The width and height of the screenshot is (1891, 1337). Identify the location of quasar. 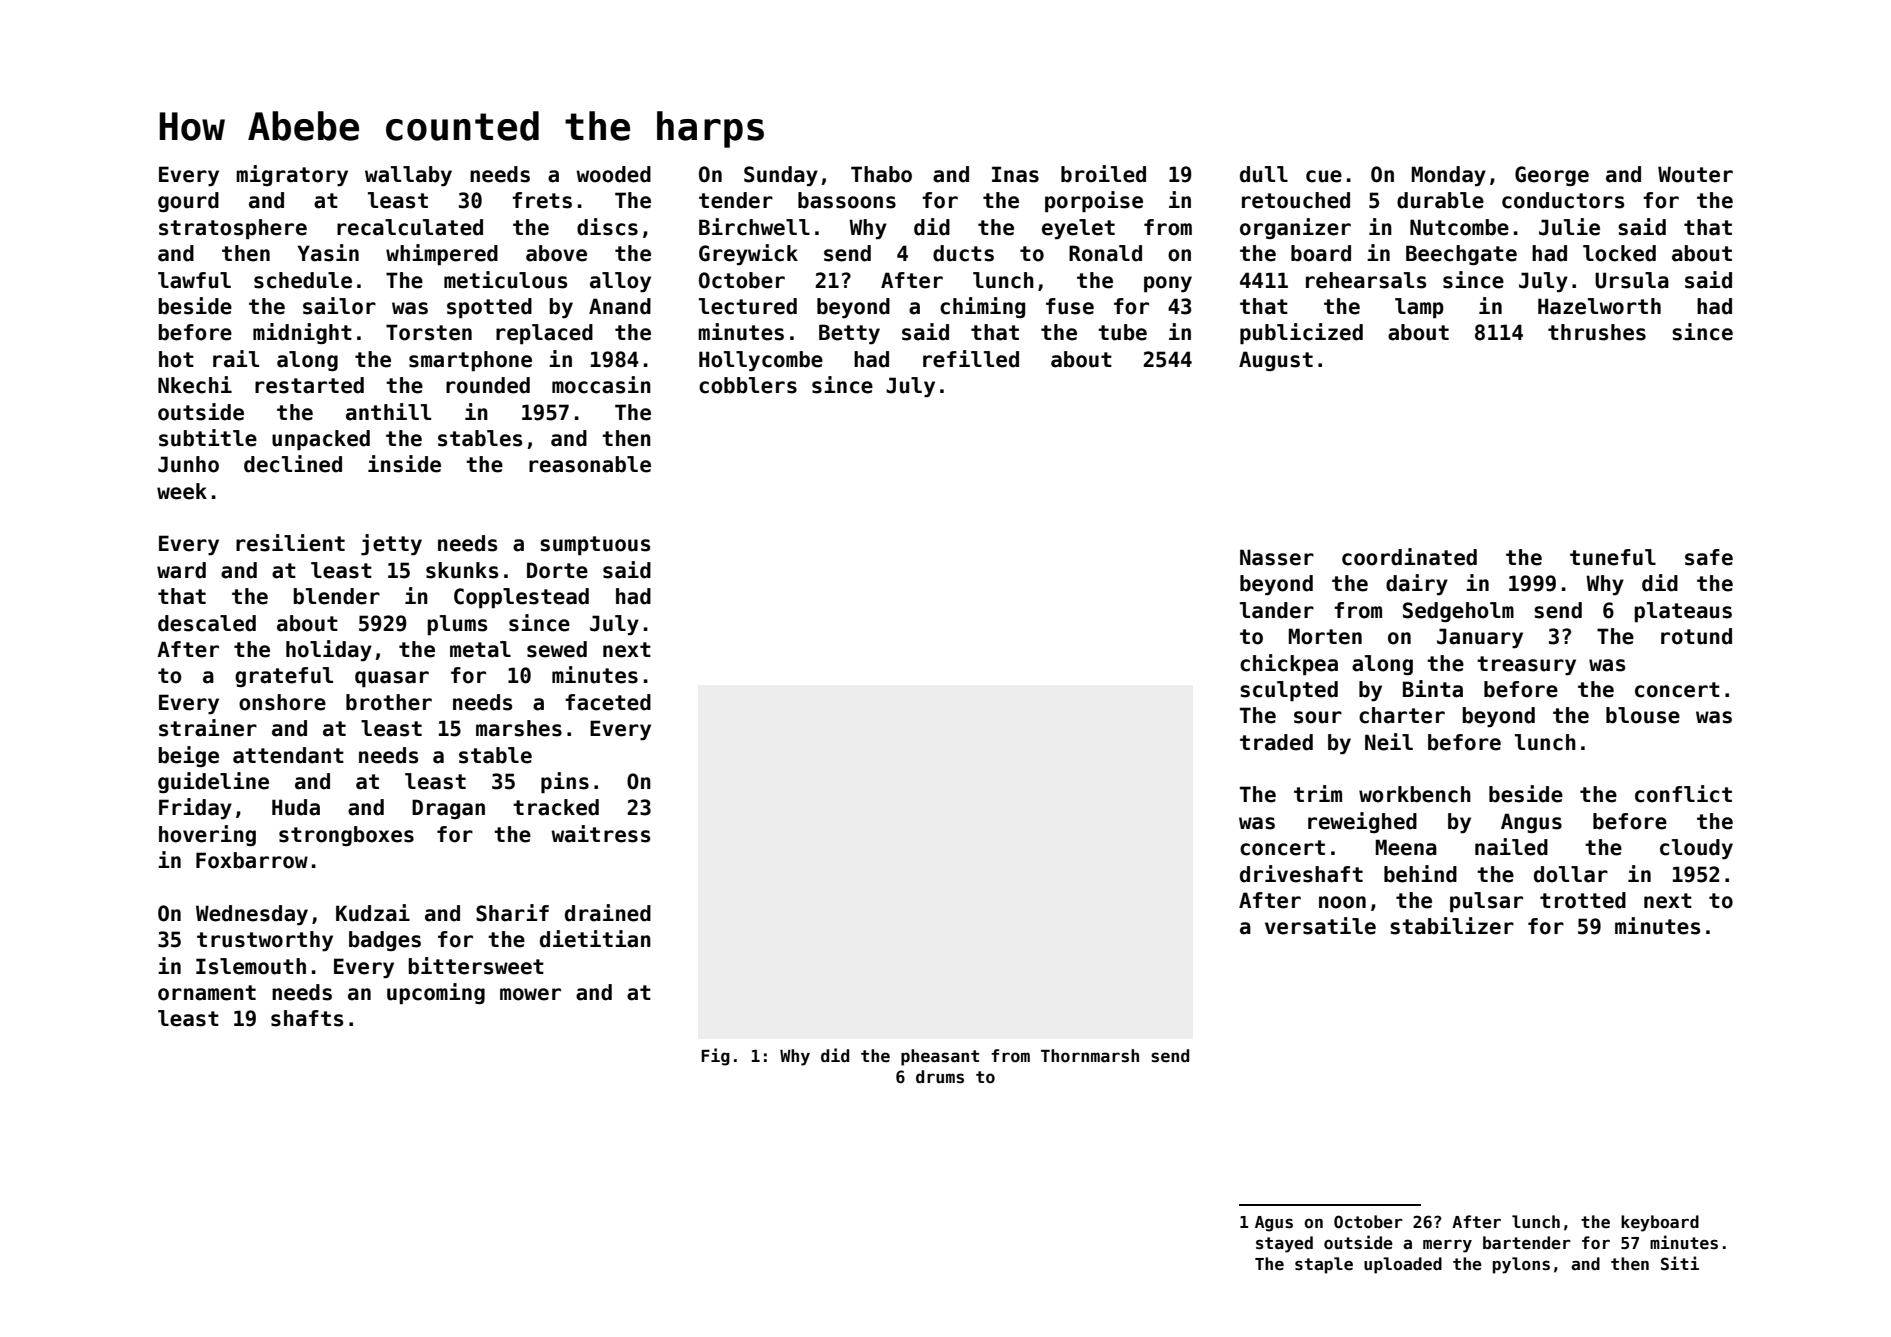
(392, 679).
